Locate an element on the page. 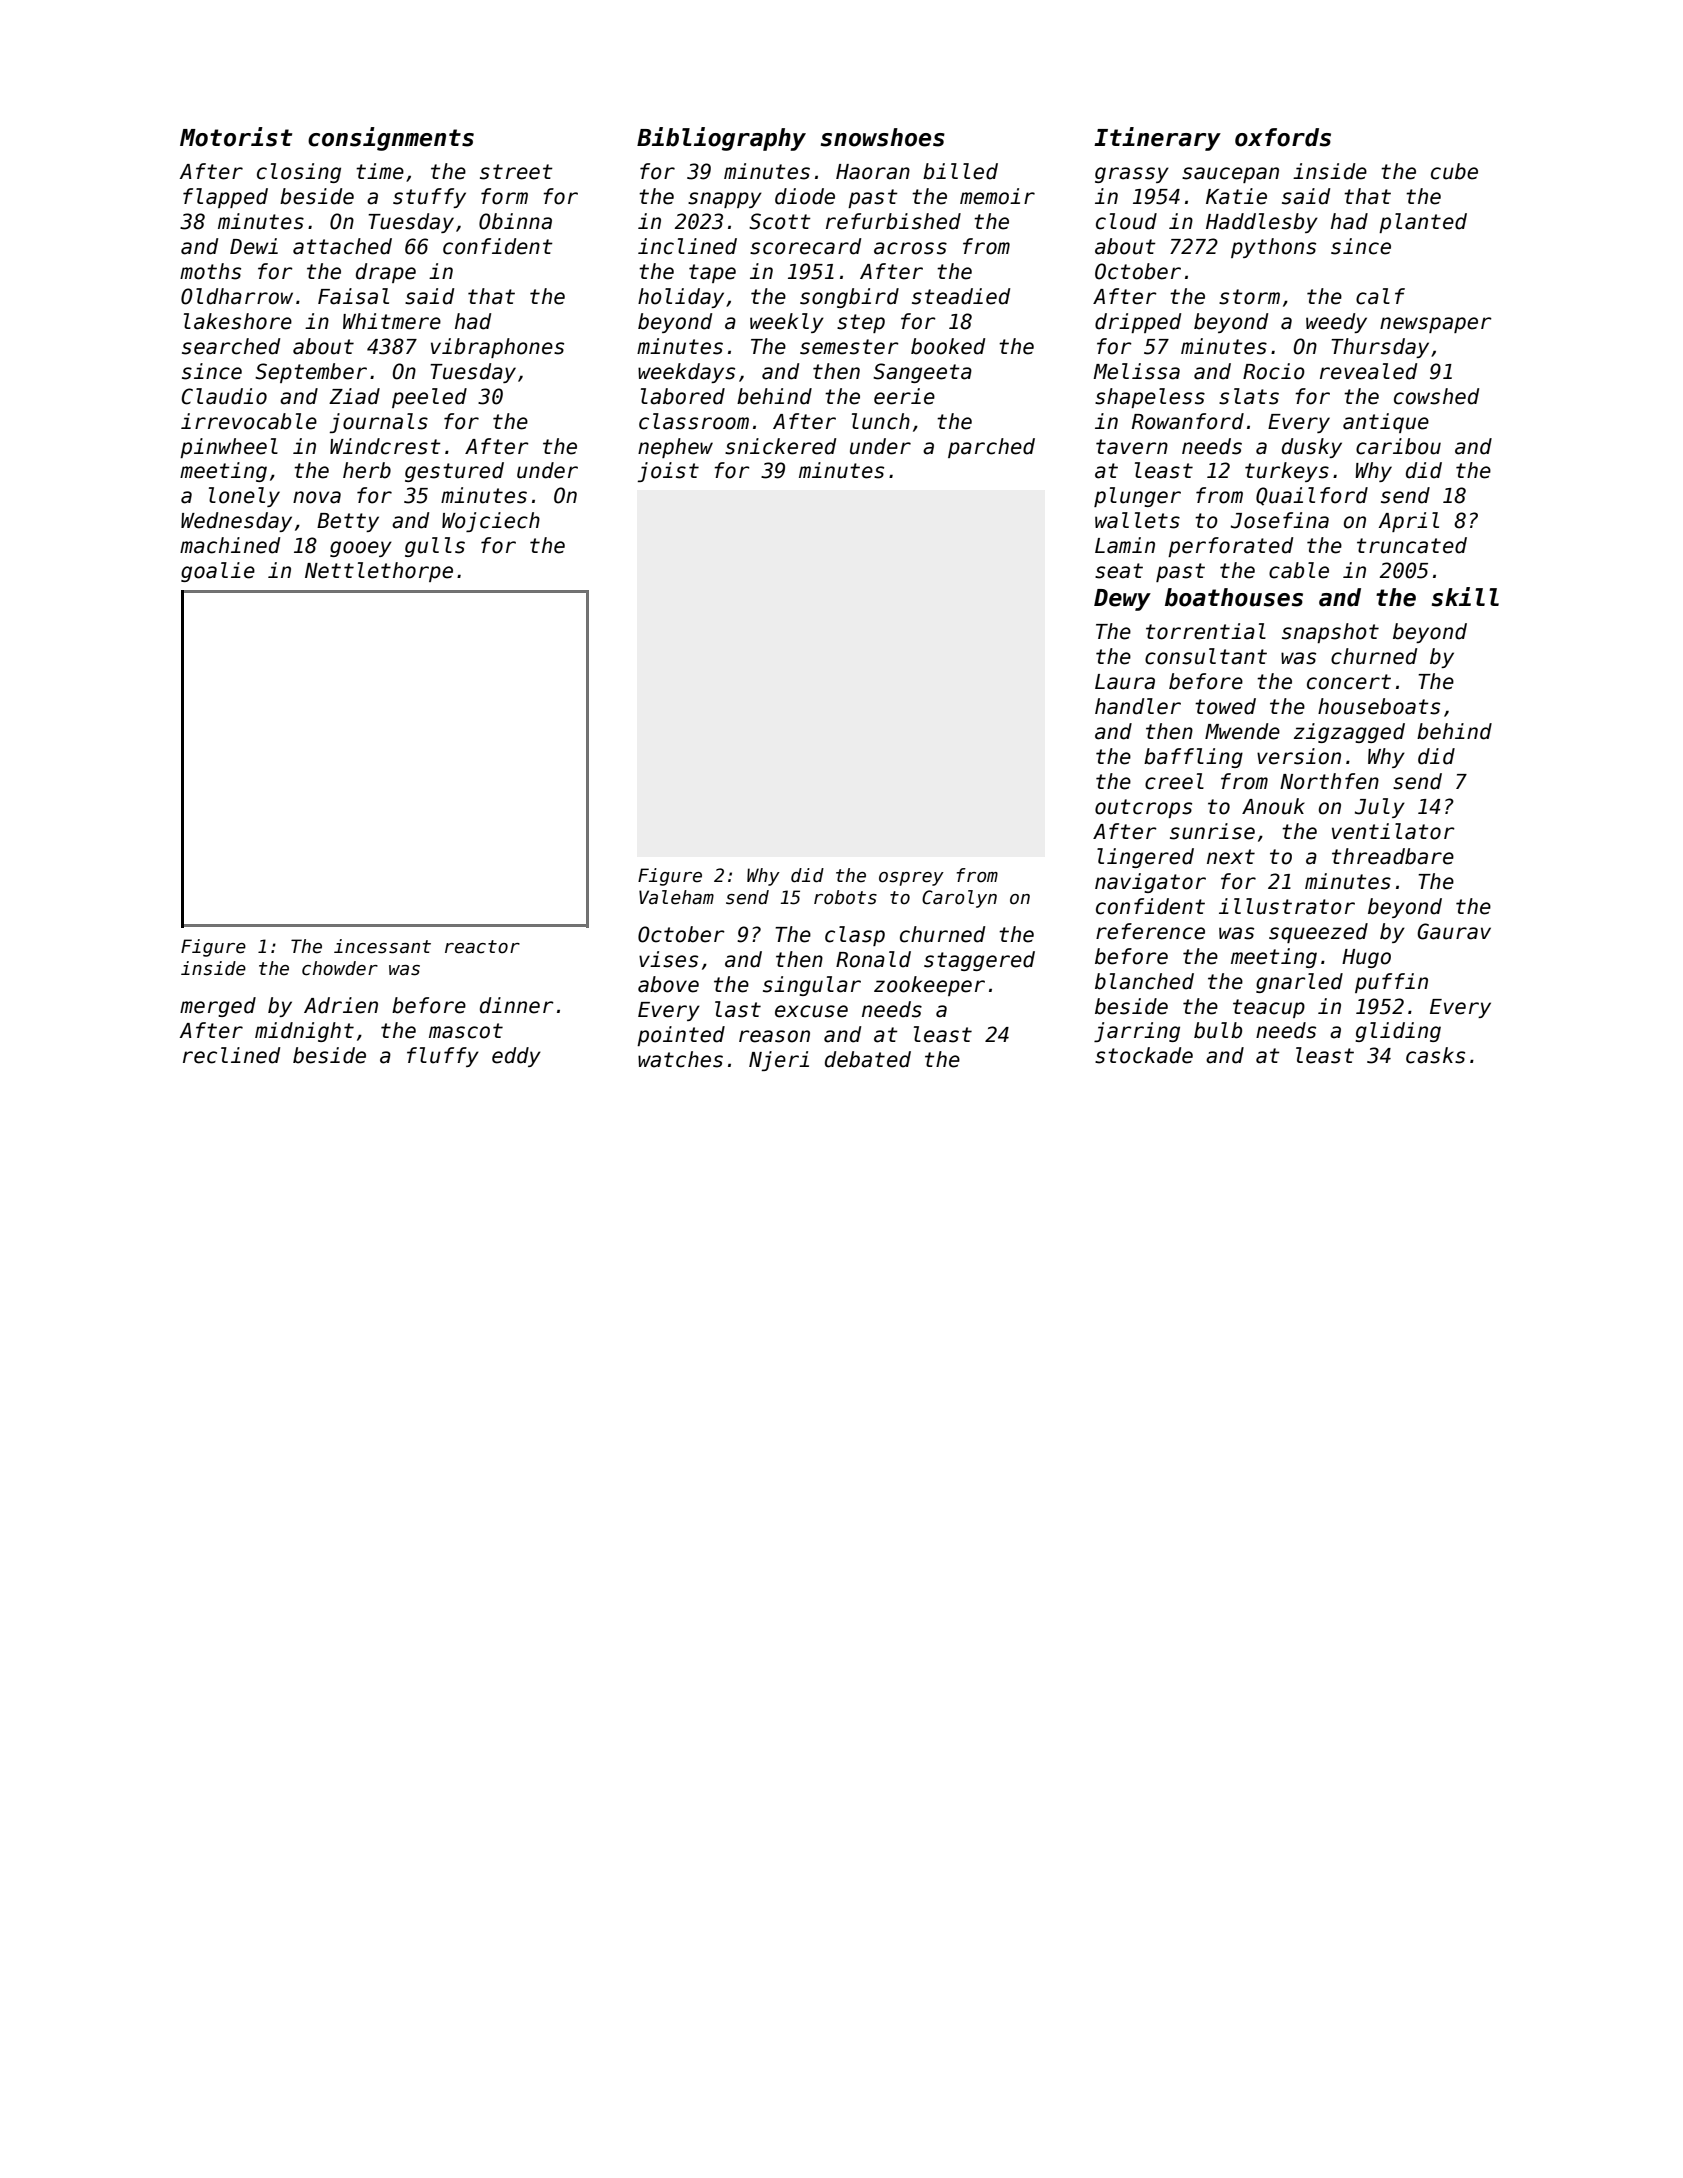  snowshoes is located at coordinates (883, 137).
